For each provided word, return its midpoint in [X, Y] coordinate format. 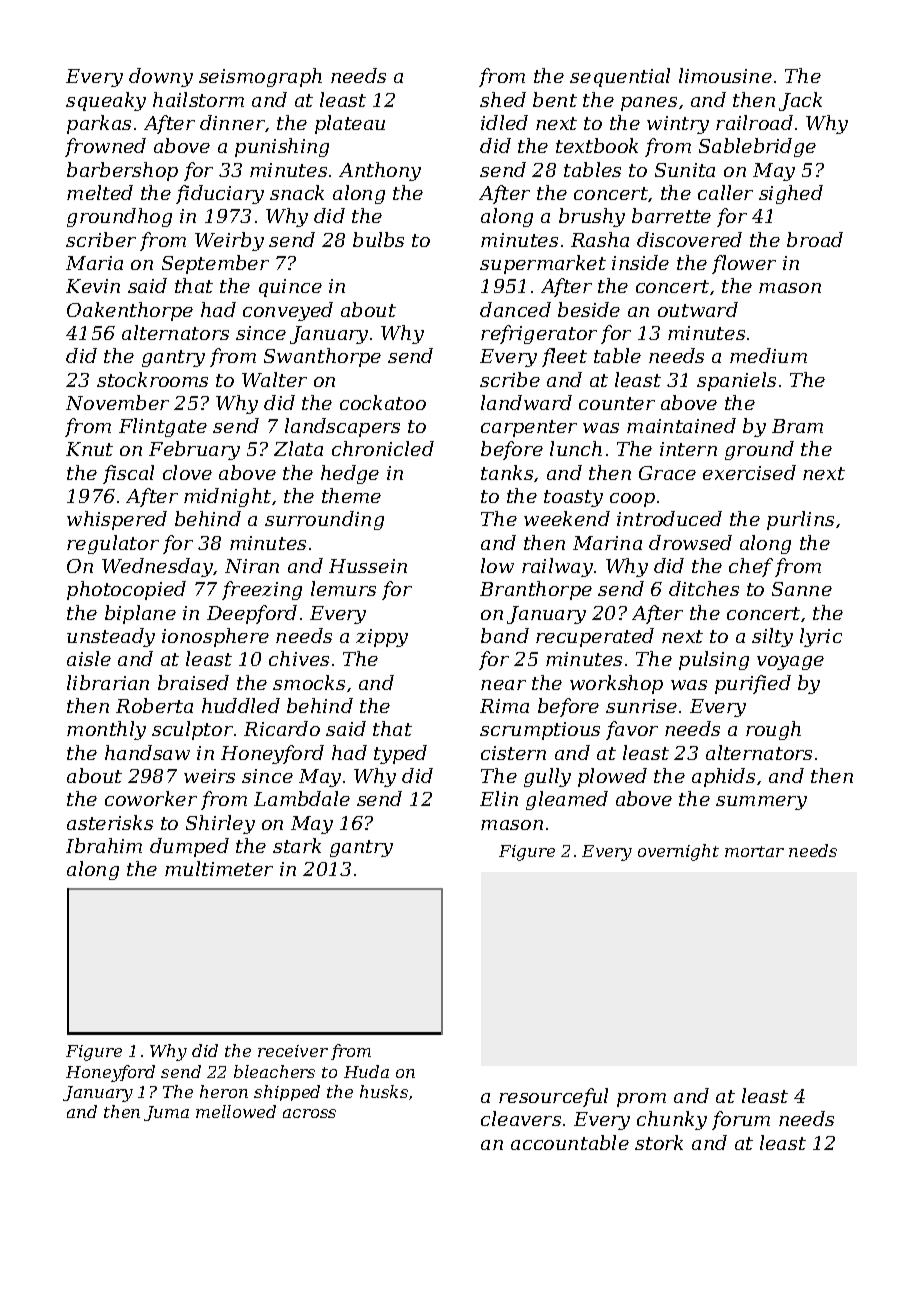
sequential [620, 77]
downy [161, 77]
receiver [293, 1051]
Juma [166, 1113]
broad [815, 239]
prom [641, 1100]
